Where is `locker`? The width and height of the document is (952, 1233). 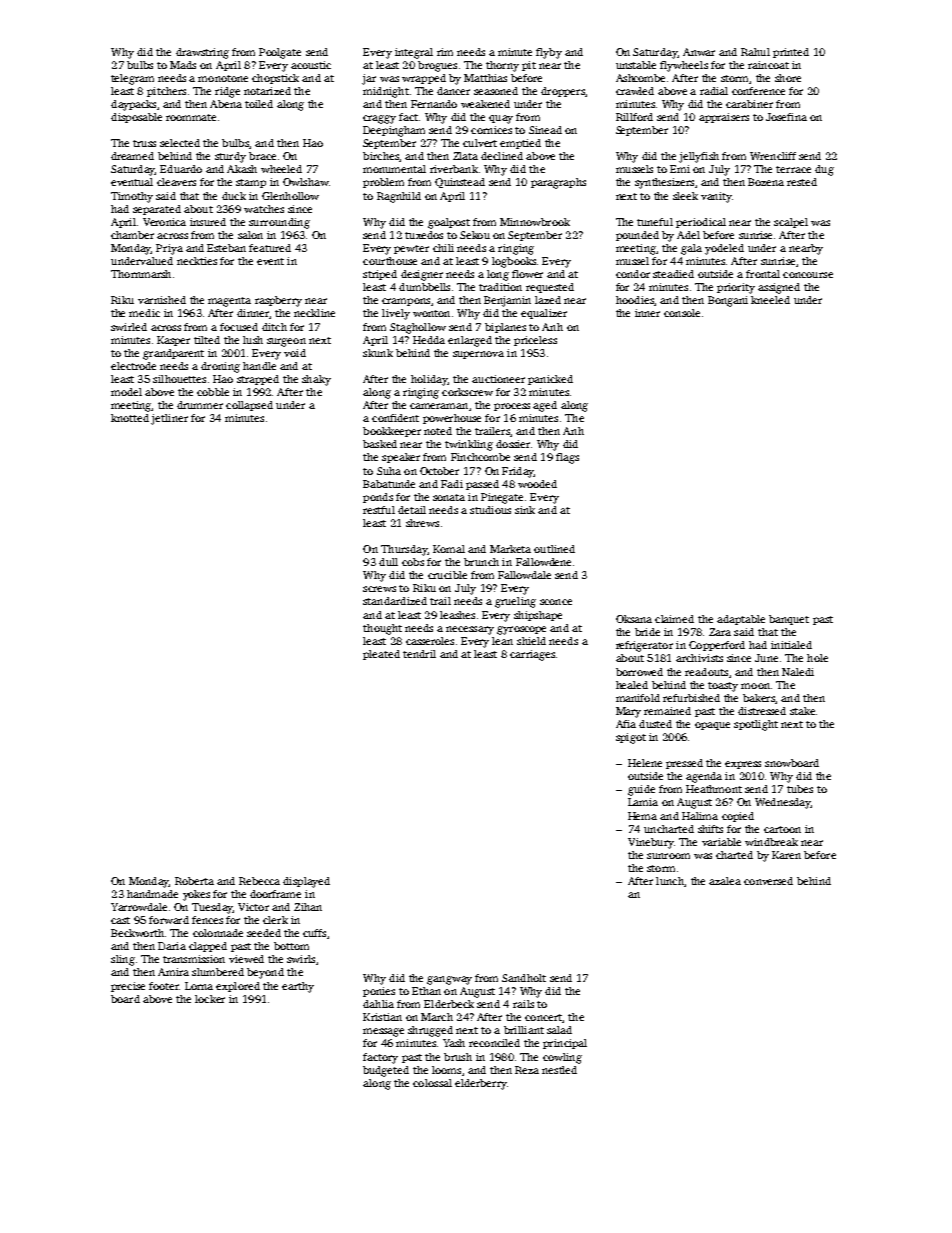 locker is located at coordinates (210, 999).
